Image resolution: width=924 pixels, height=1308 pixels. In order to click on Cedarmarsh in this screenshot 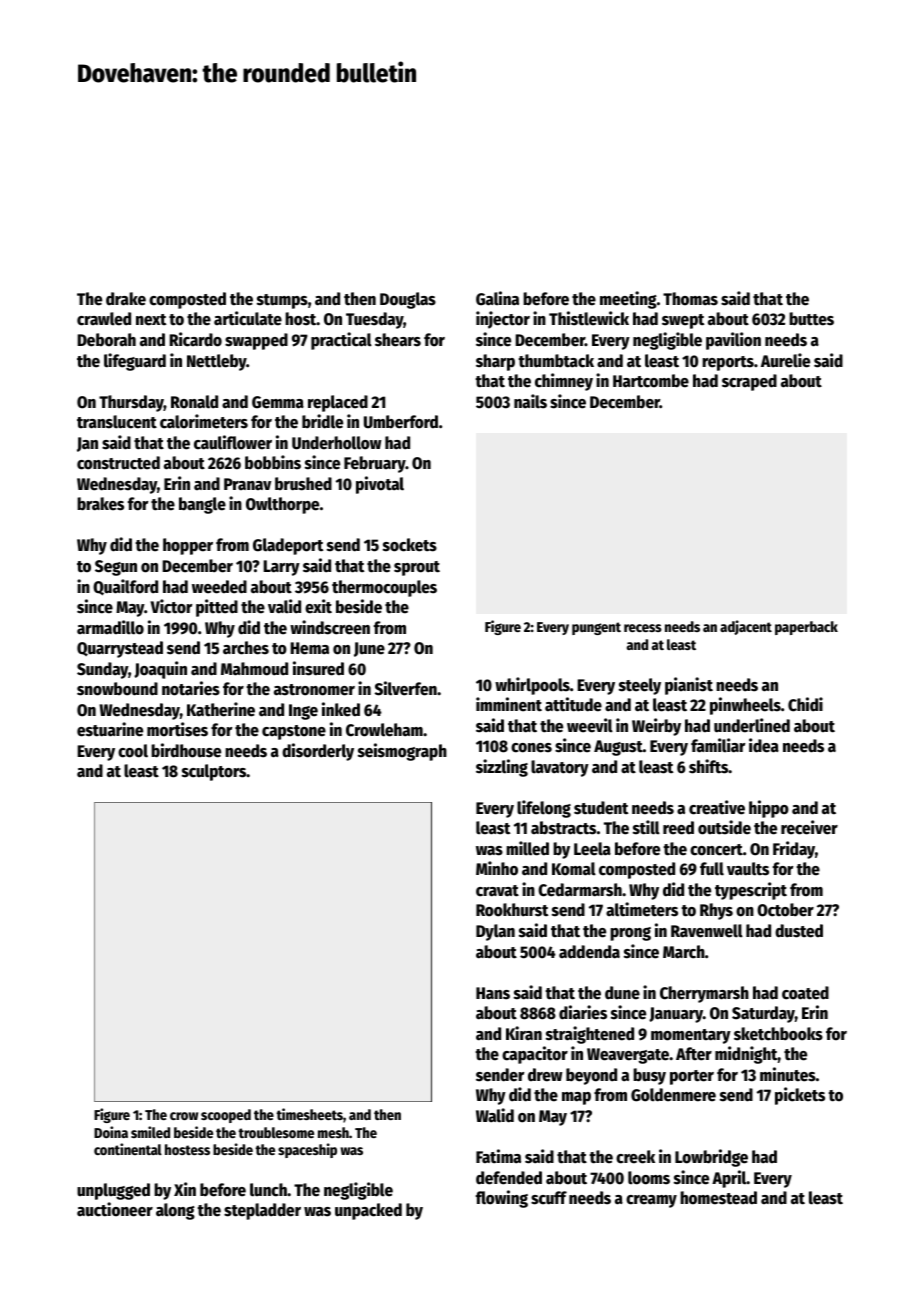, I will do `click(580, 890)`.
